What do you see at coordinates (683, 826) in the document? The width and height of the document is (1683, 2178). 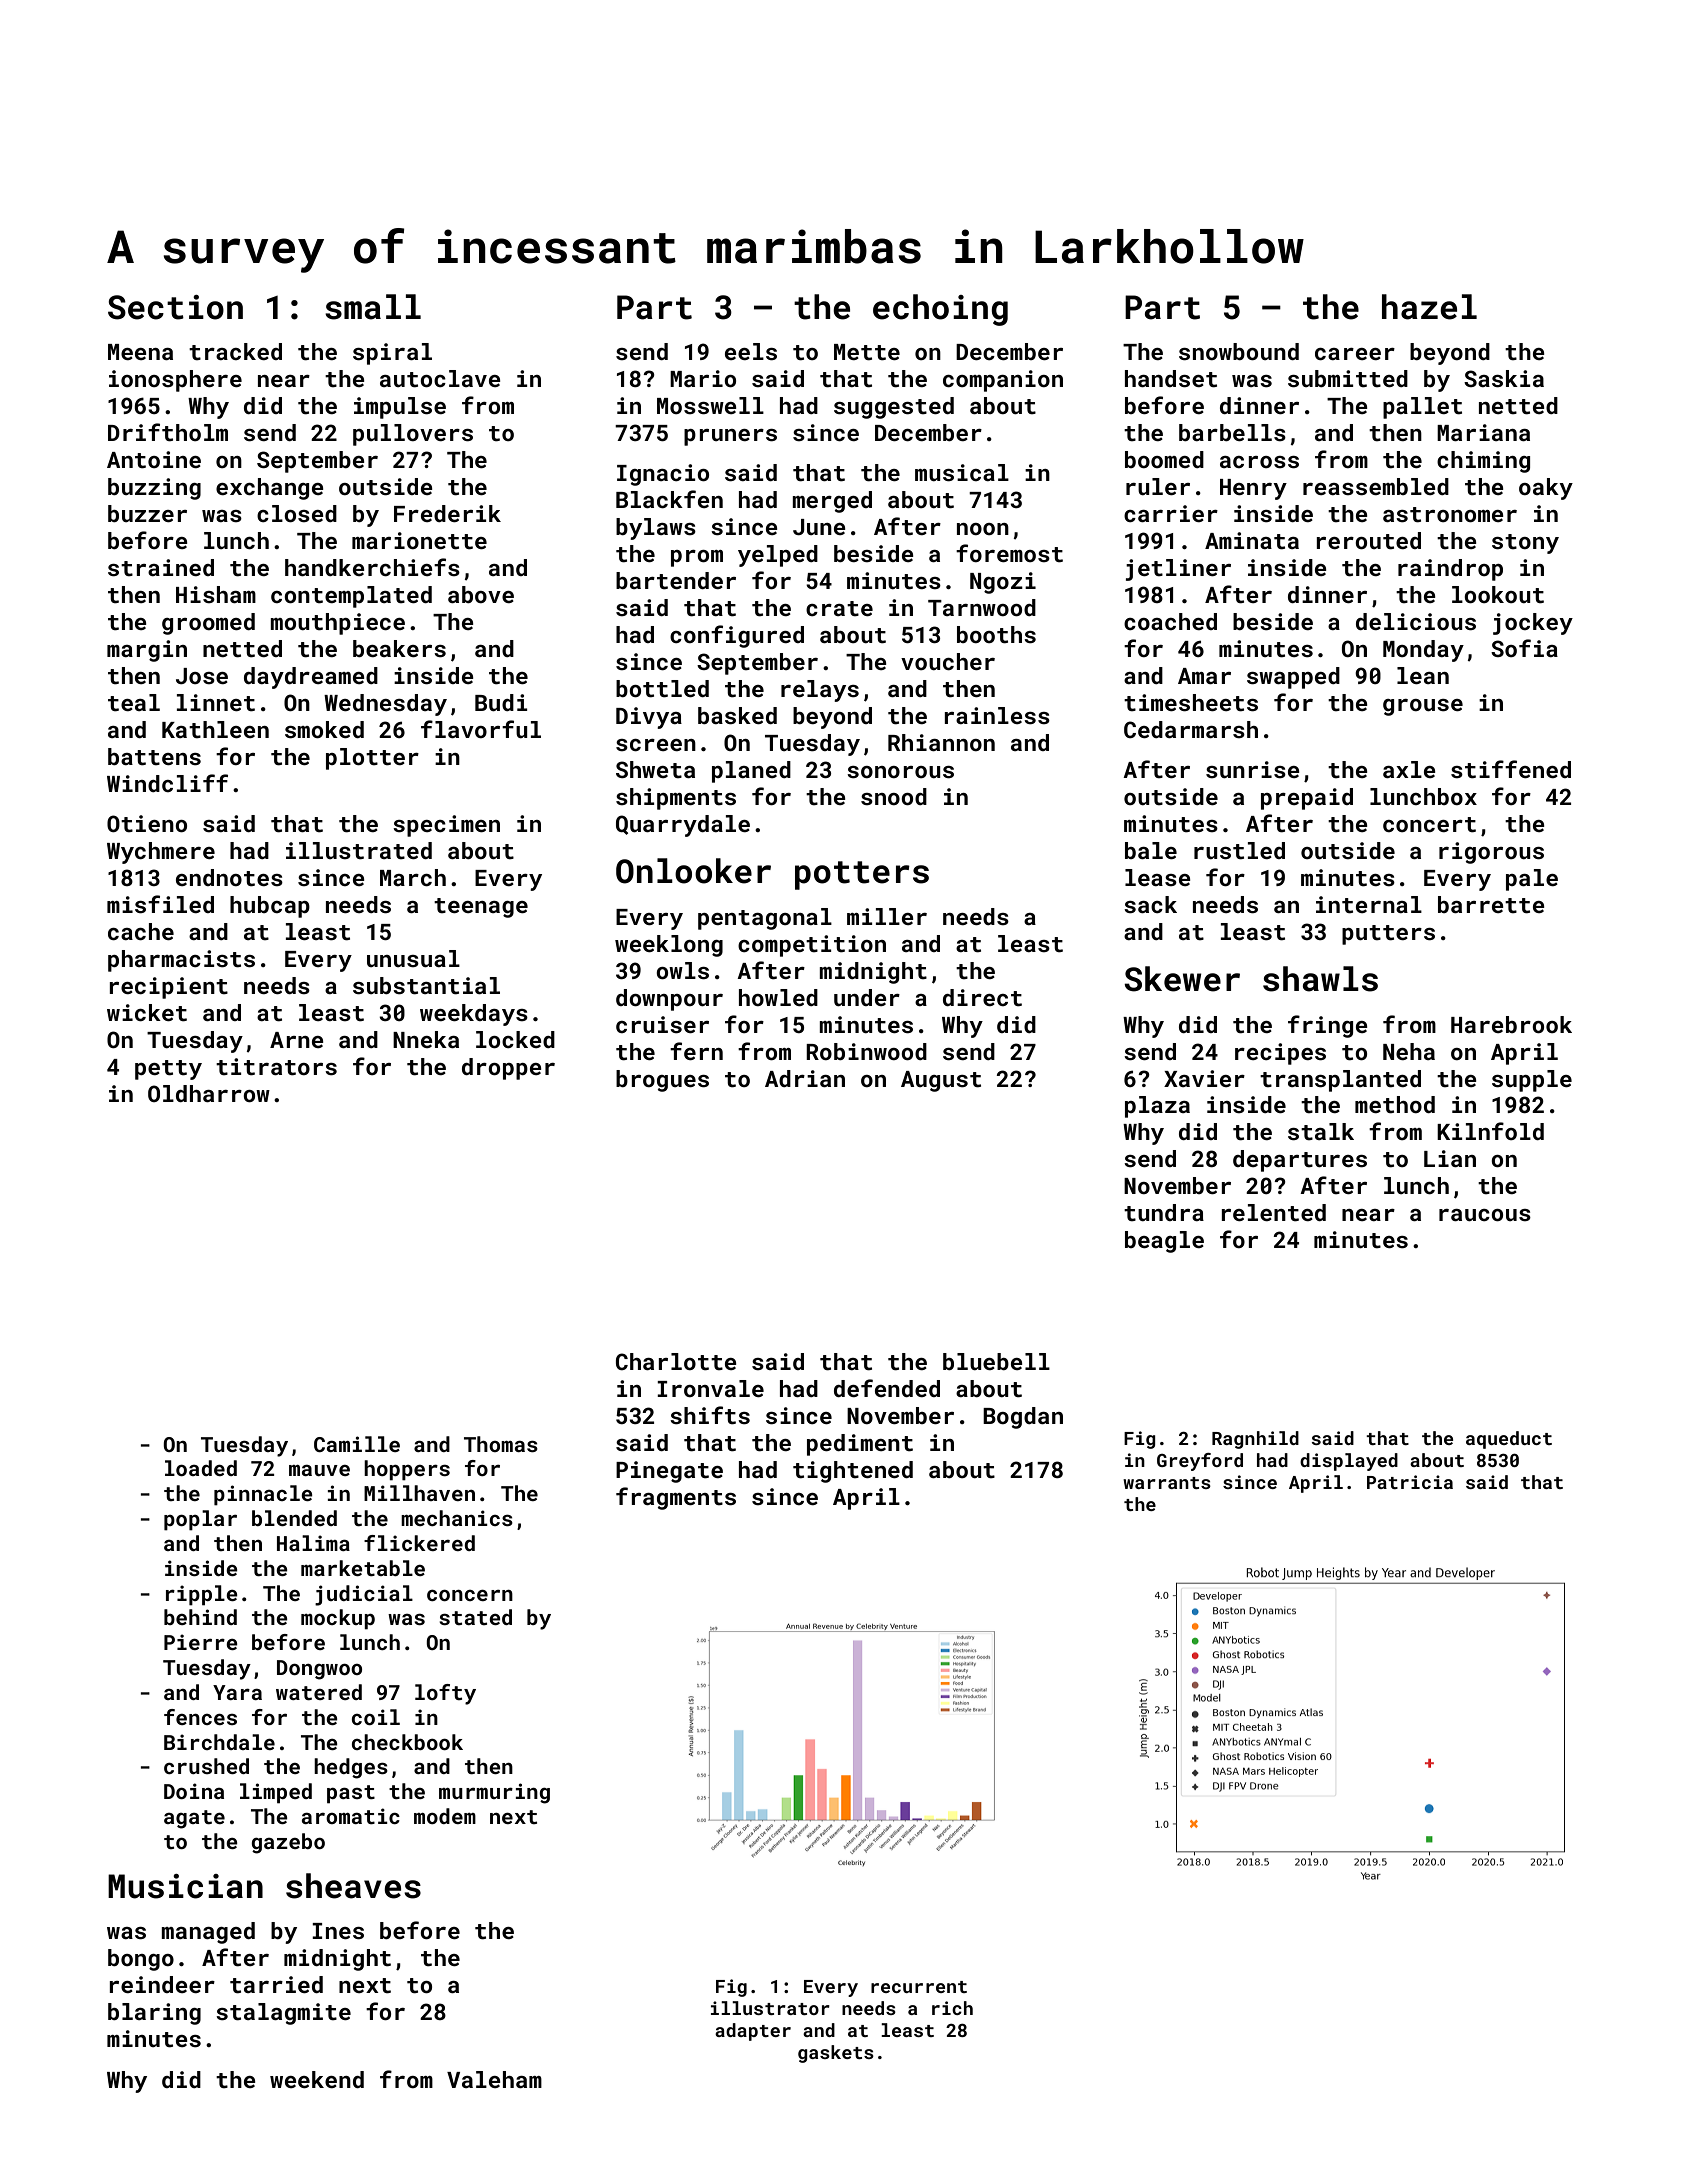 I see `Quarrydale` at bounding box center [683, 826].
